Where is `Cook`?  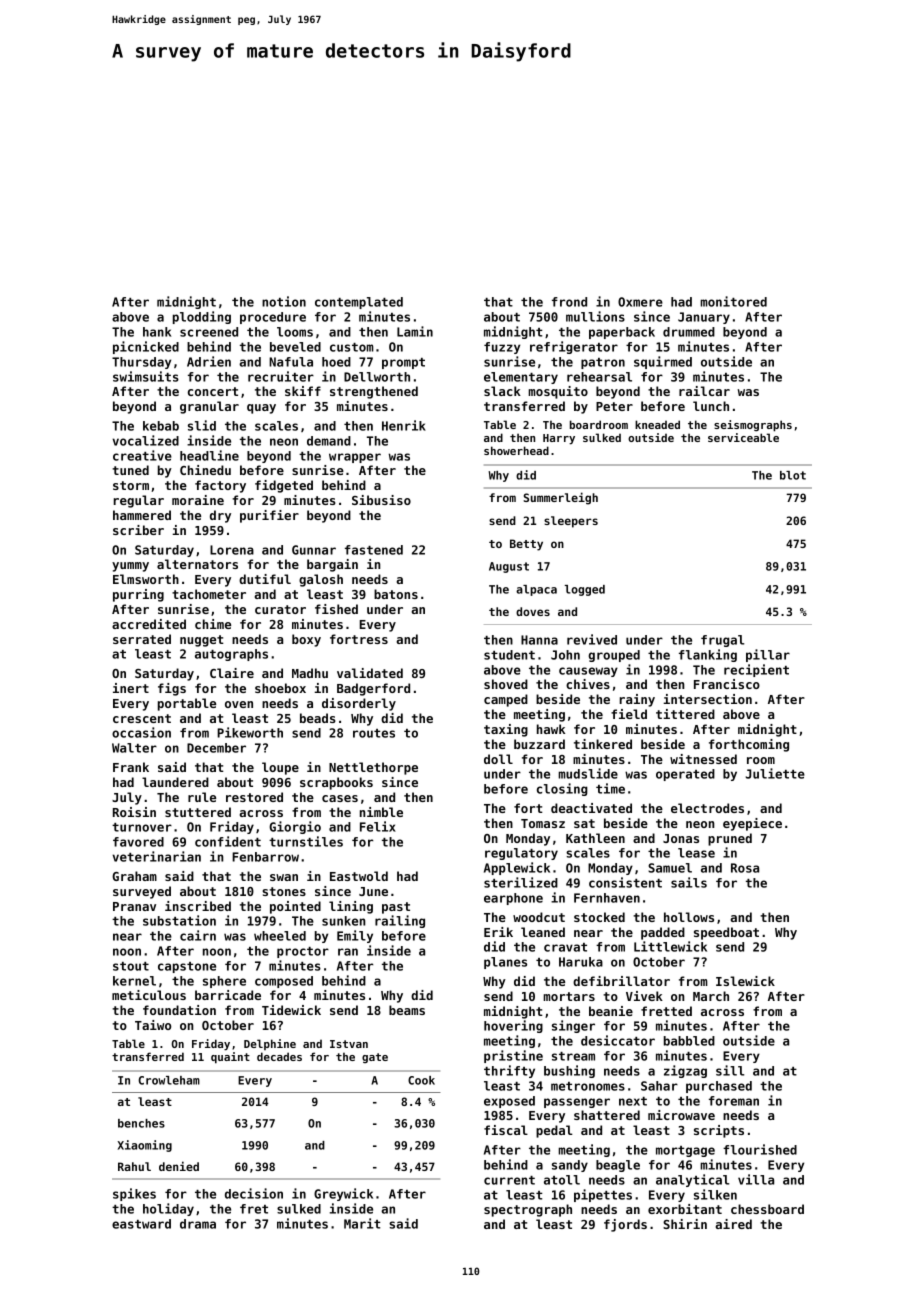
Cook is located at coordinates (421, 1080).
